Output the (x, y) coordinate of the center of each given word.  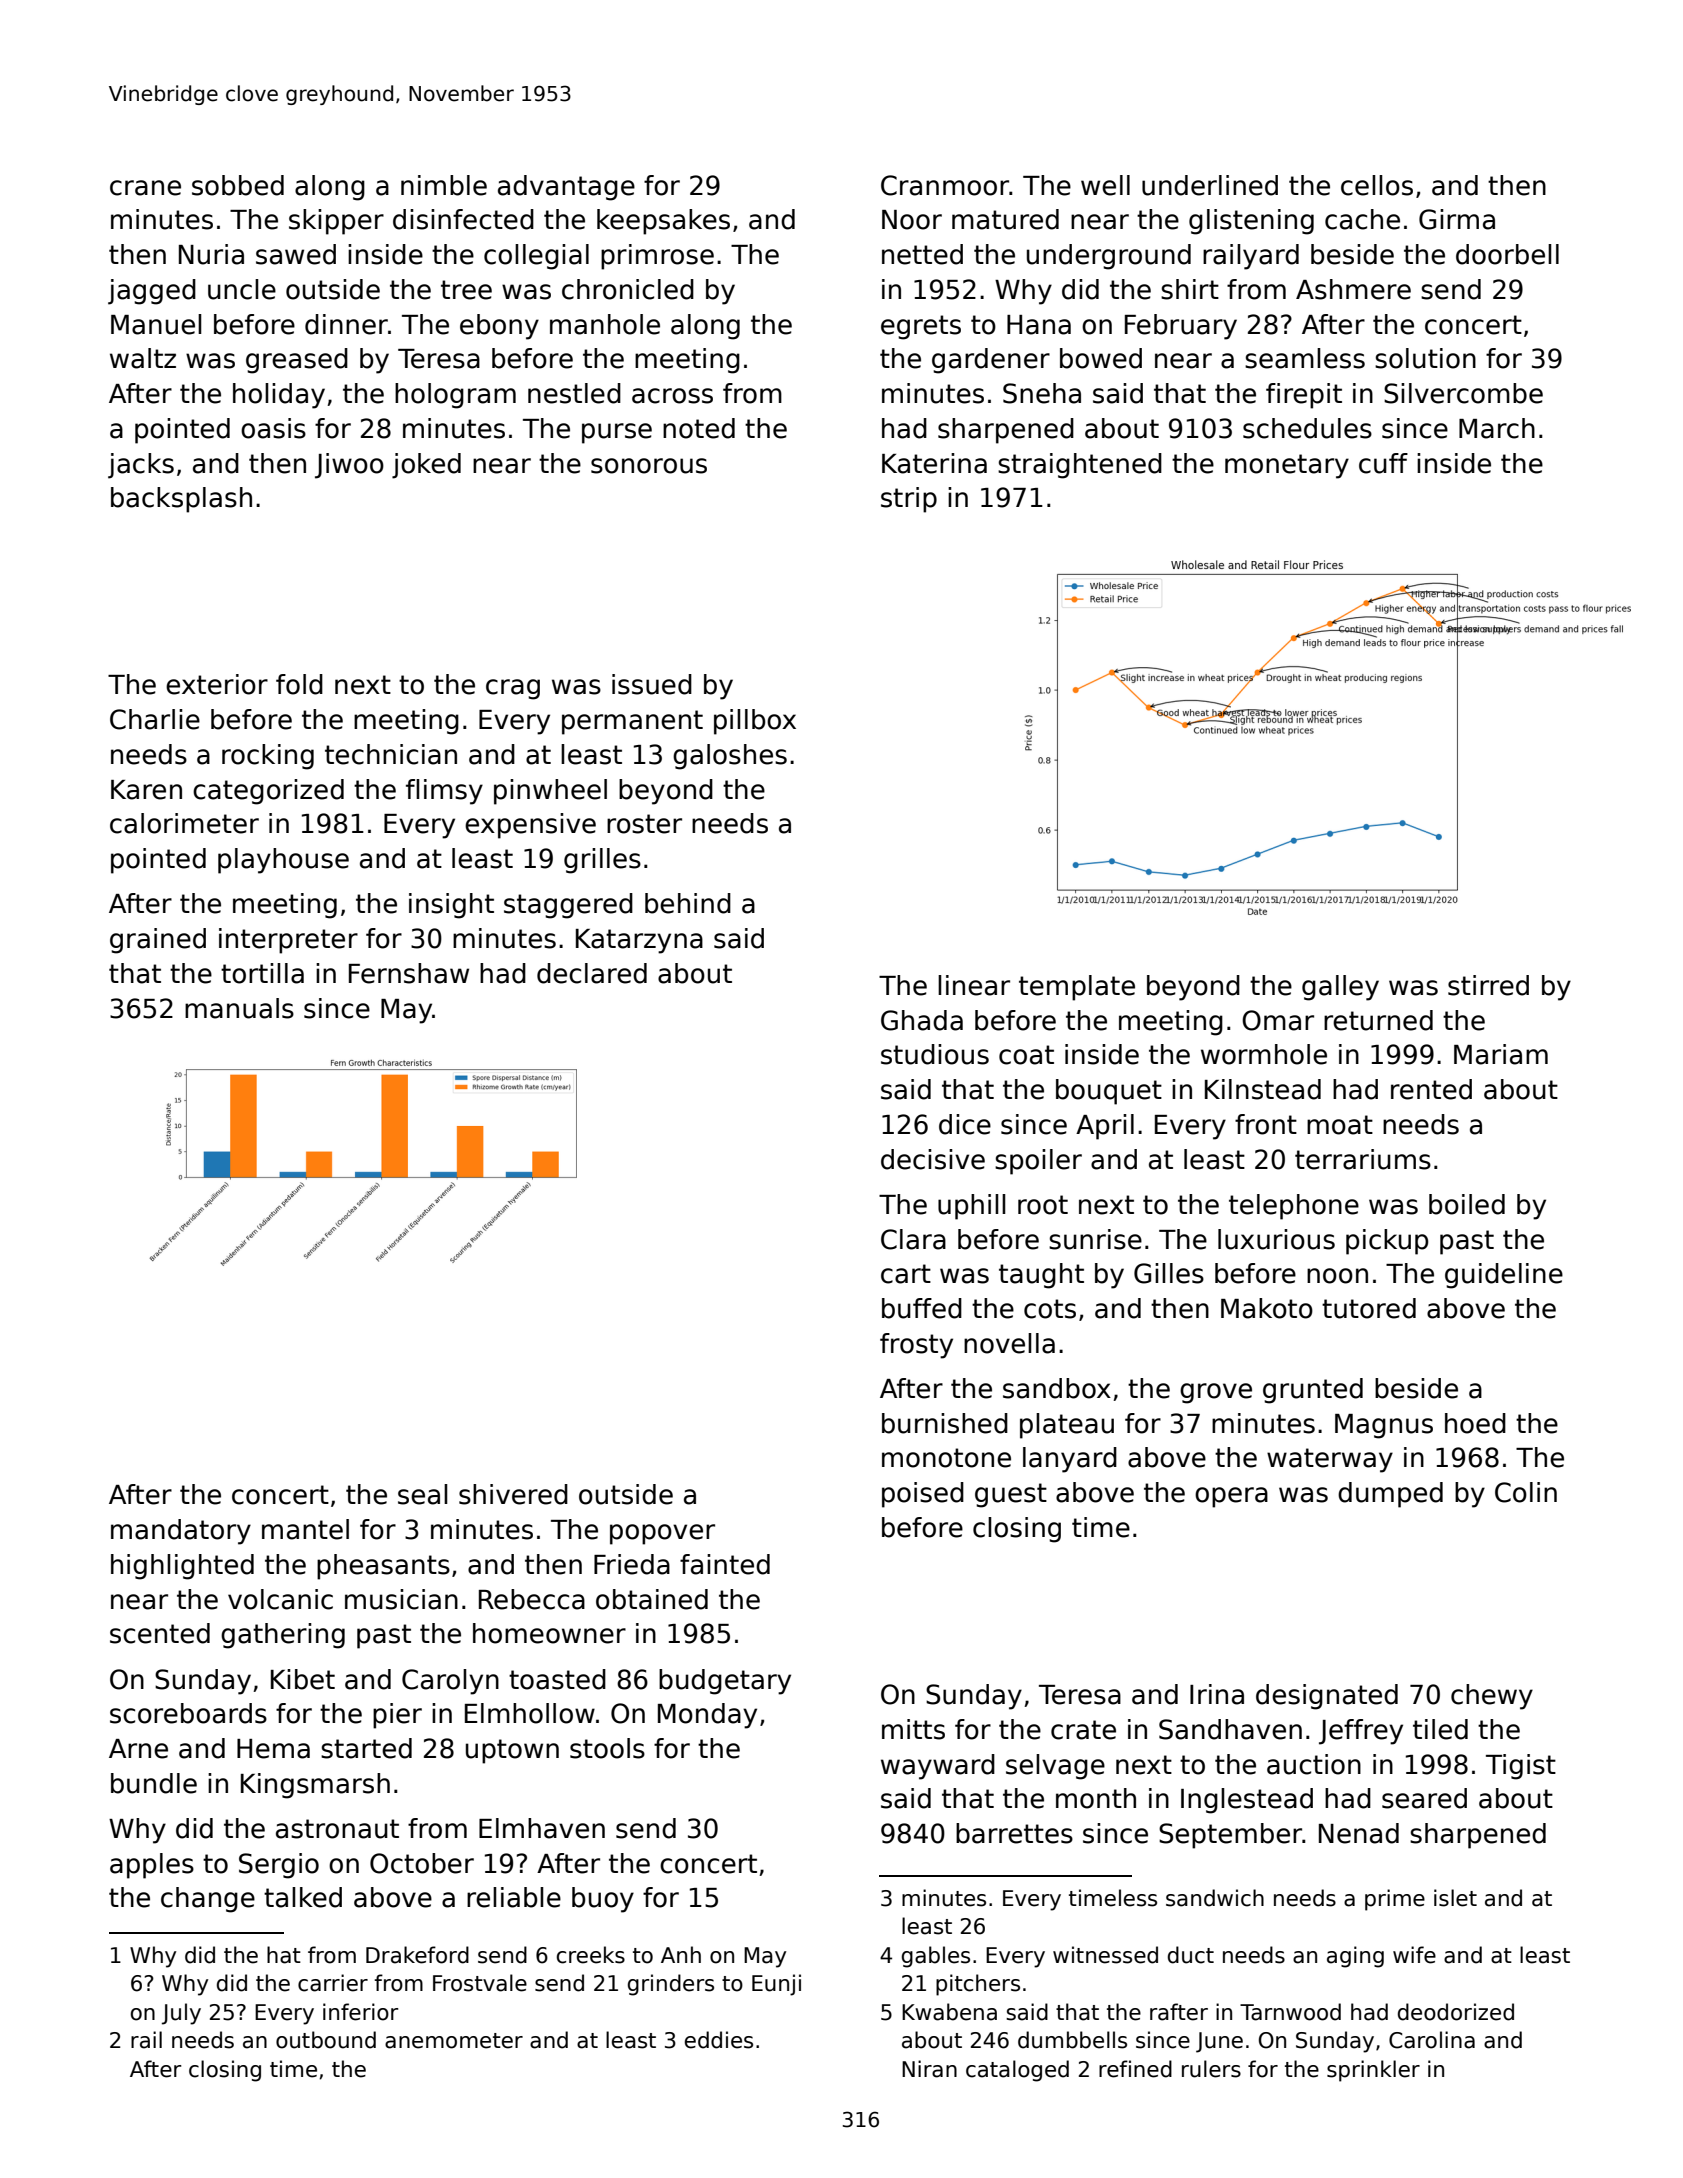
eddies (719, 2040)
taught (1041, 1276)
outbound (326, 2040)
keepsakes (663, 222)
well (1105, 185)
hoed (1475, 1423)
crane (145, 188)
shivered (513, 1494)
